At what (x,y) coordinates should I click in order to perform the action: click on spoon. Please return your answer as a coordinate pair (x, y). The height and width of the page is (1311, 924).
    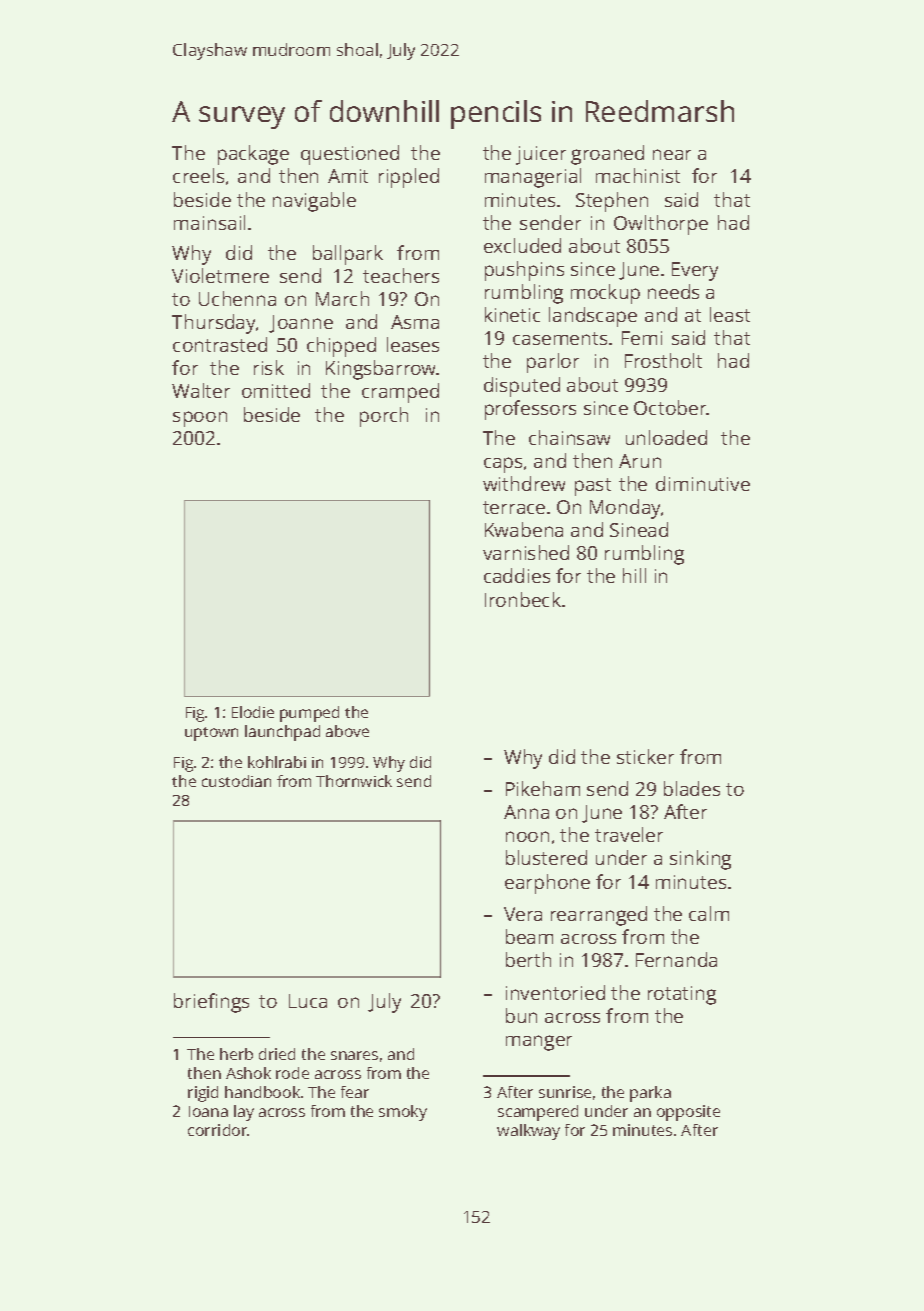
    Looking at the image, I should click on (200, 419).
